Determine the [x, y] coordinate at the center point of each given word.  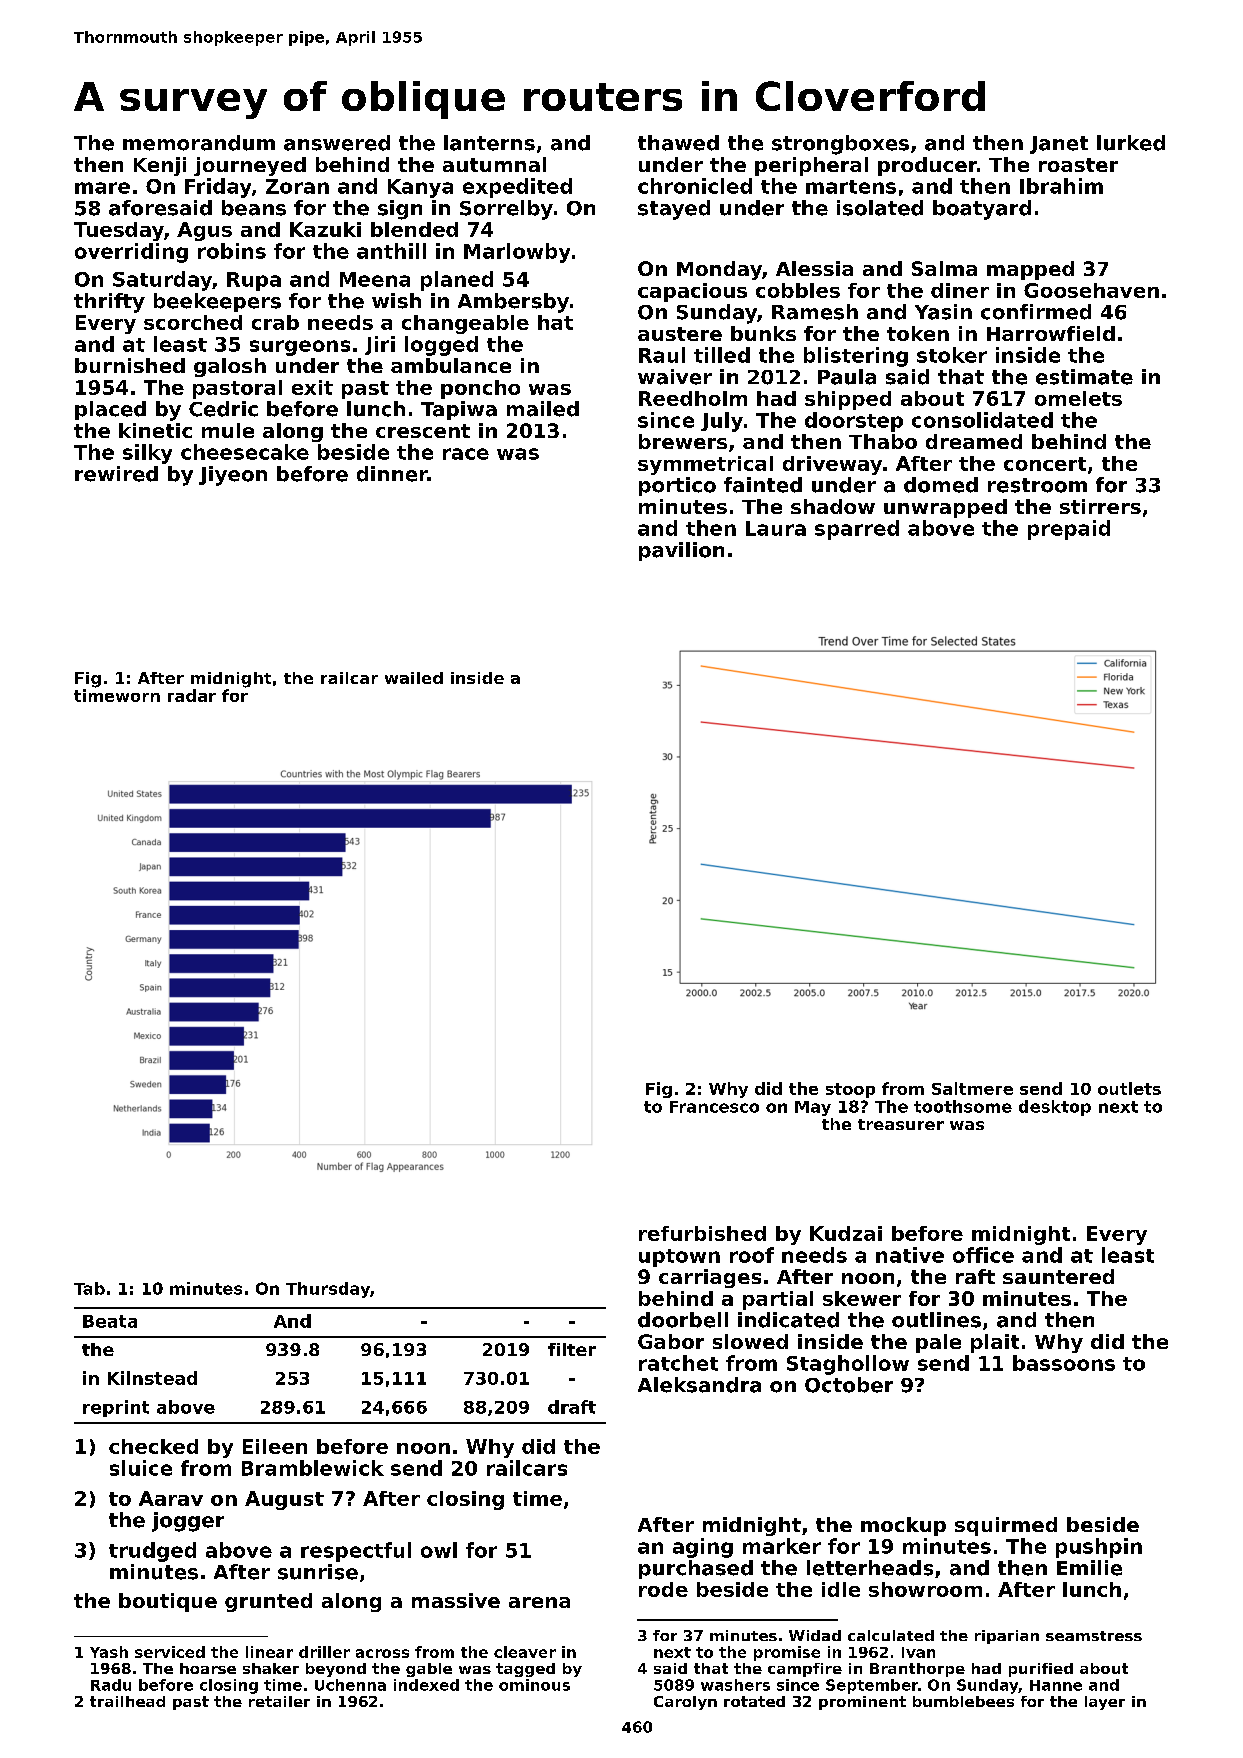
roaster [1078, 165]
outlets [1129, 1088]
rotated [754, 1701]
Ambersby [513, 303]
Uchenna [350, 1685]
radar [192, 695]
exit [312, 387]
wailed [414, 678]
